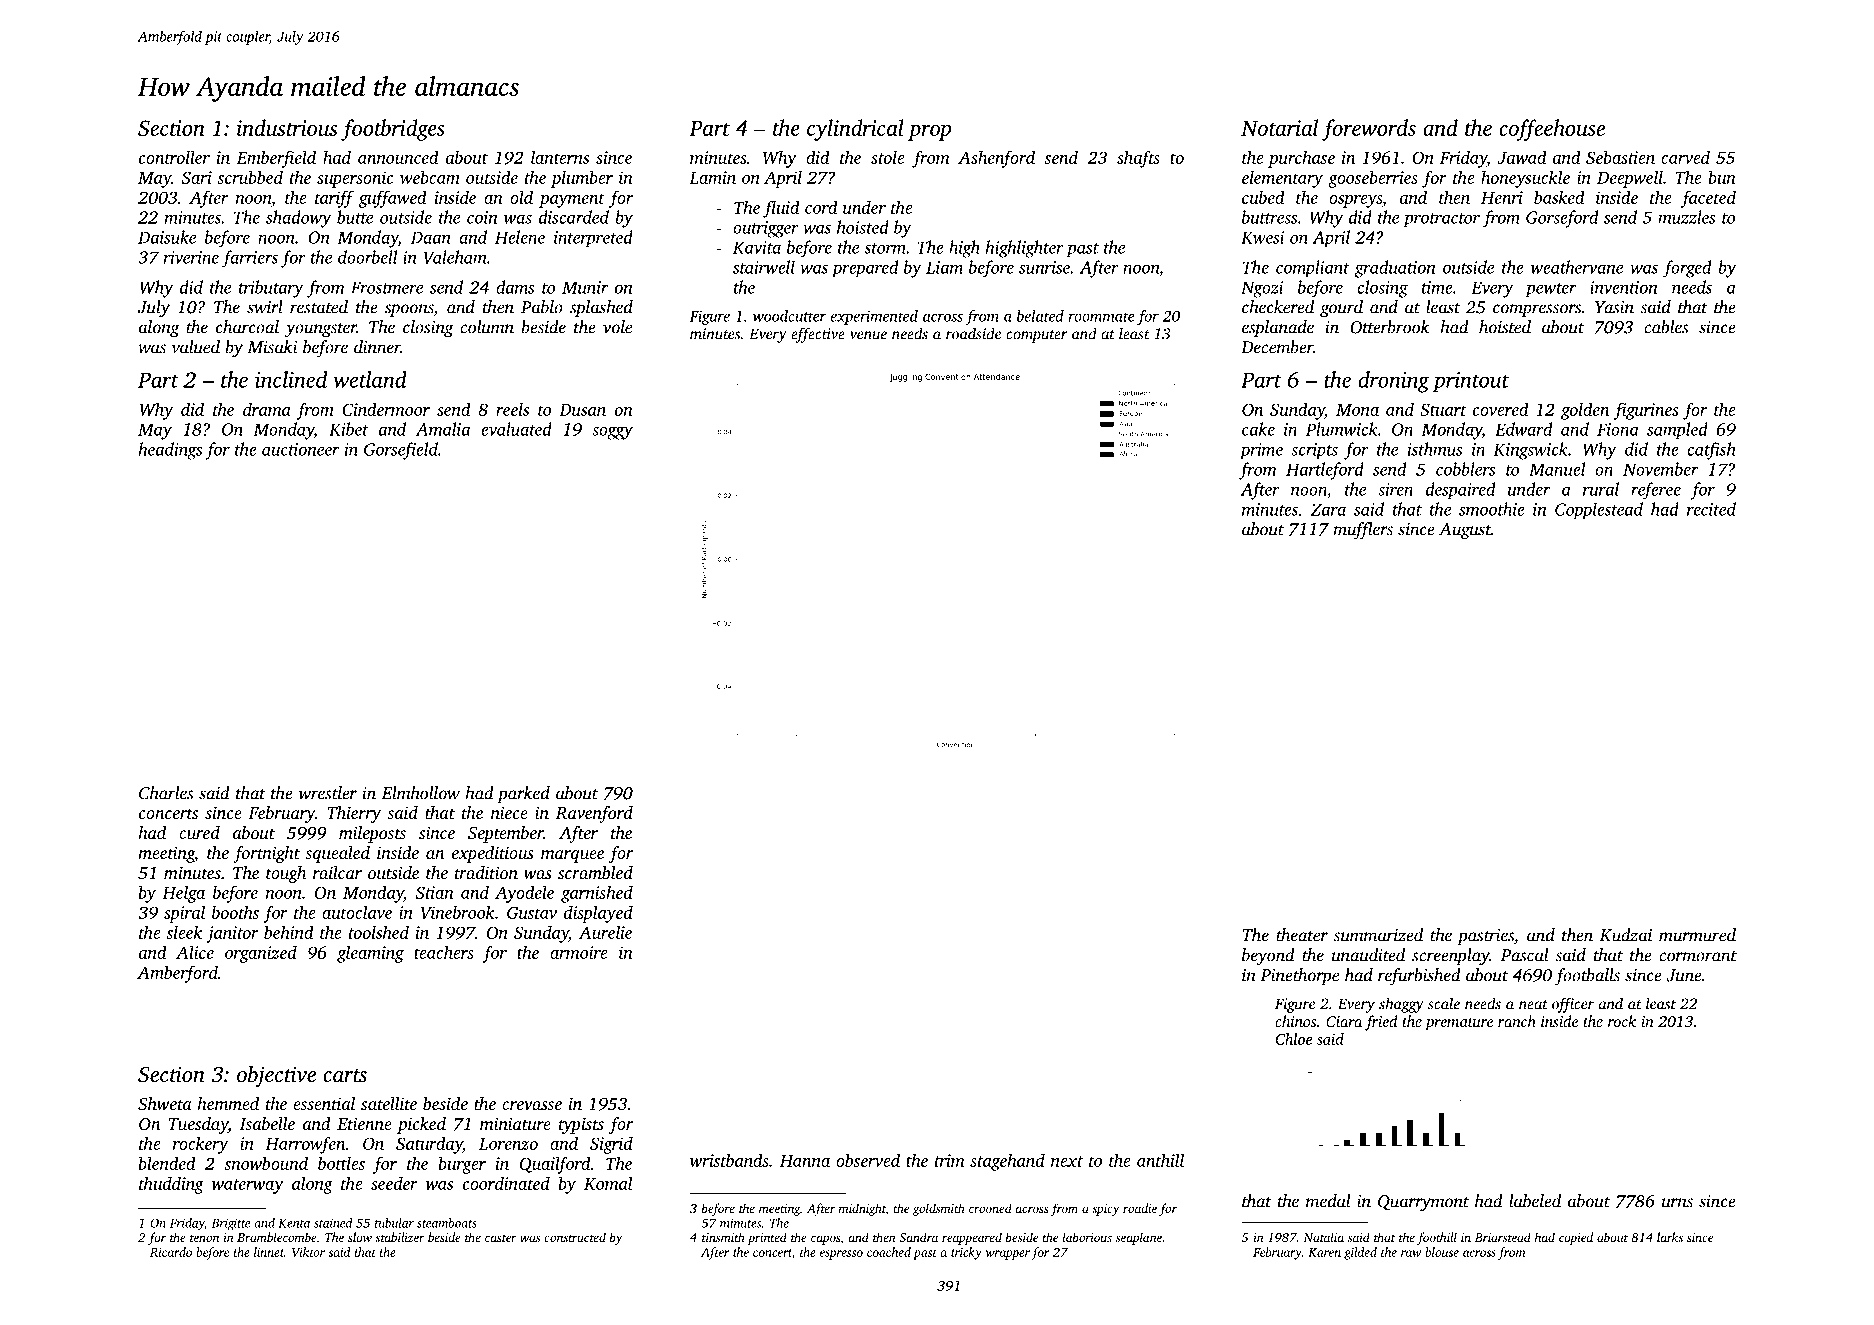 The image size is (1874, 1325). I want to click on smoothie, so click(1492, 509).
